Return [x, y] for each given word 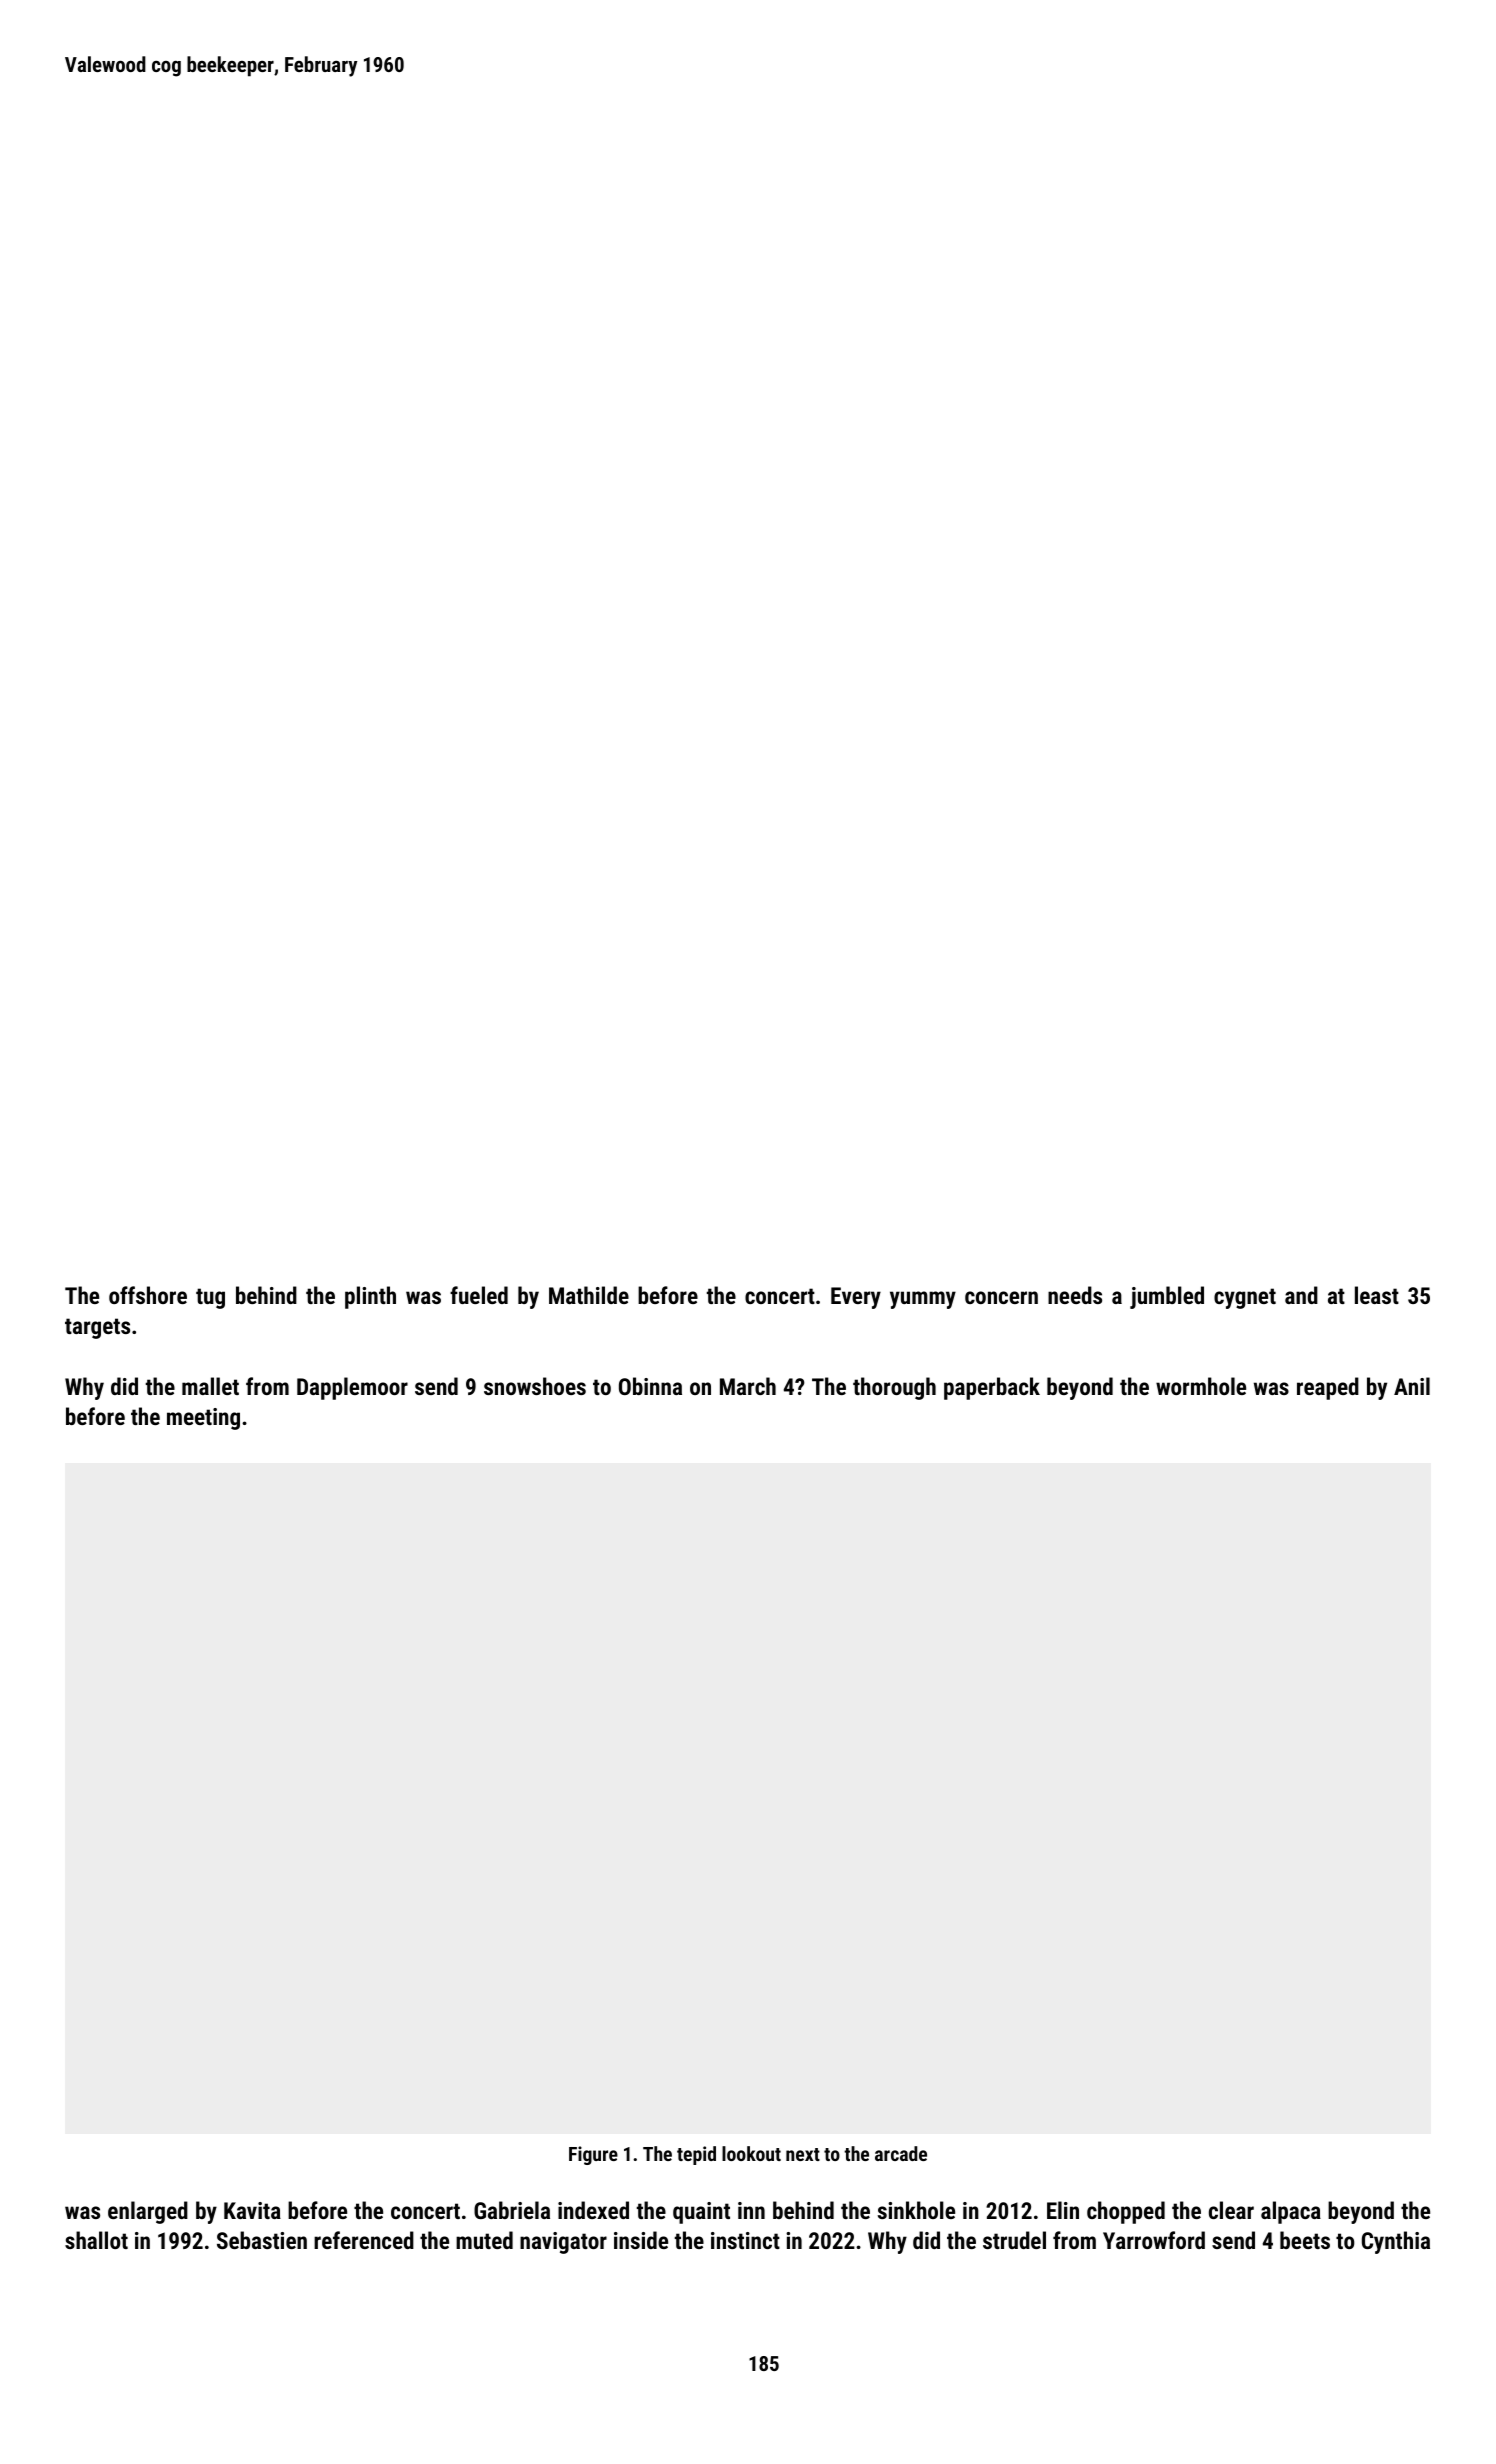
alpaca [1291, 2212]
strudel [1014, 2240]
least [1377, 1295]
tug [210, 1298]
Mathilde [589, 1295]
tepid [696, 2155]
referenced [364, 2240]
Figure [593, 2155]
